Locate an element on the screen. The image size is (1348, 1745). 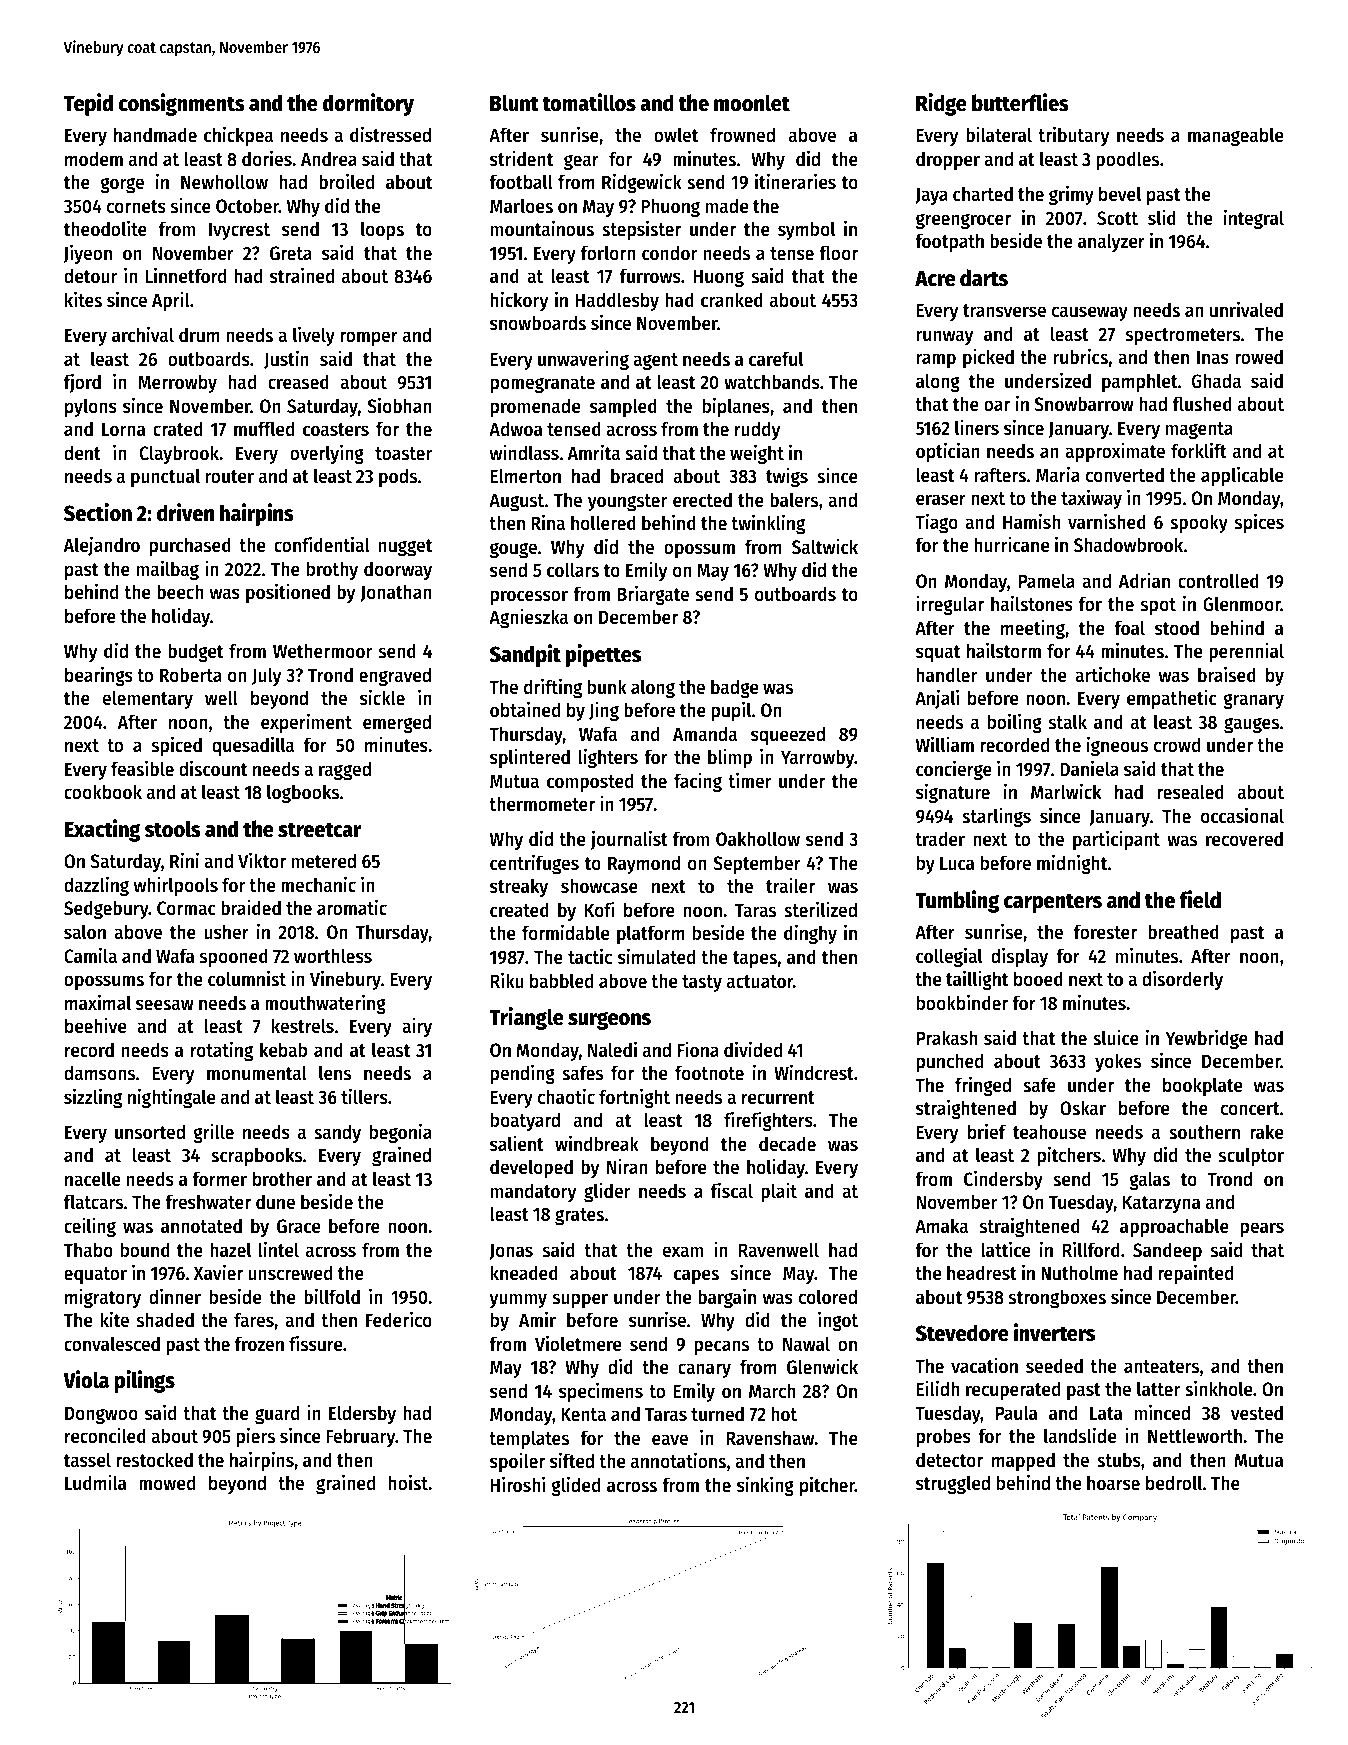
centrifuges is located at coordinates (534, 864).
